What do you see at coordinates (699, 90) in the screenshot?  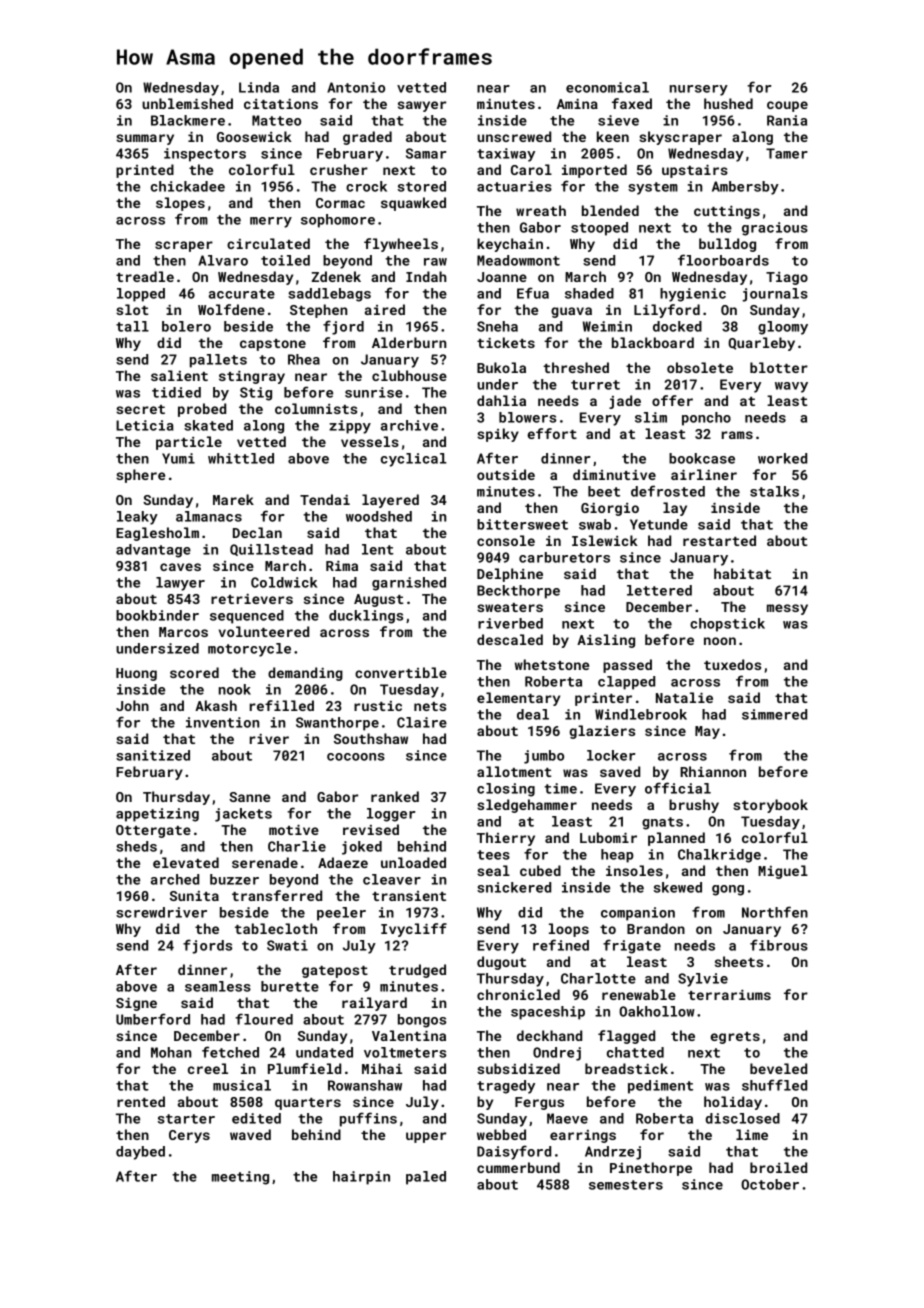 I see `nursery` at bounding box center [699, 90].
